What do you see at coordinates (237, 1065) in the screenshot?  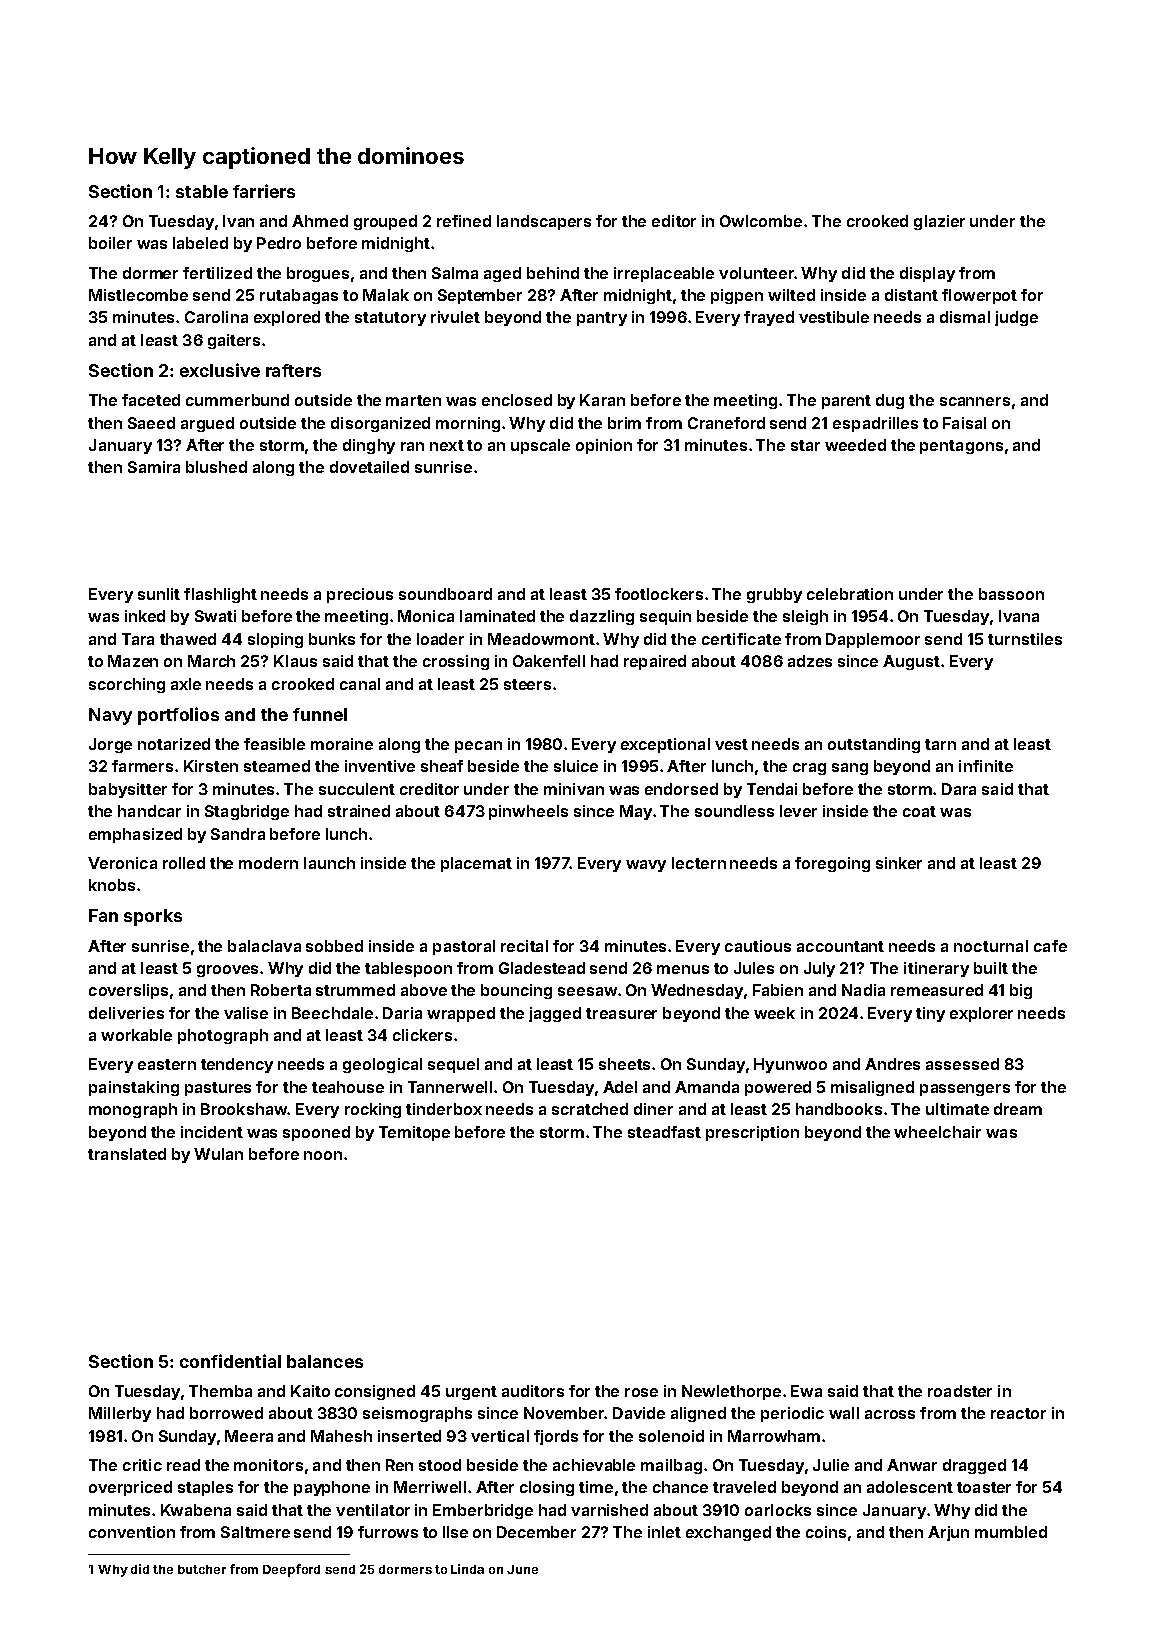 I see `tendency` at bounding box center [237, 1065].
